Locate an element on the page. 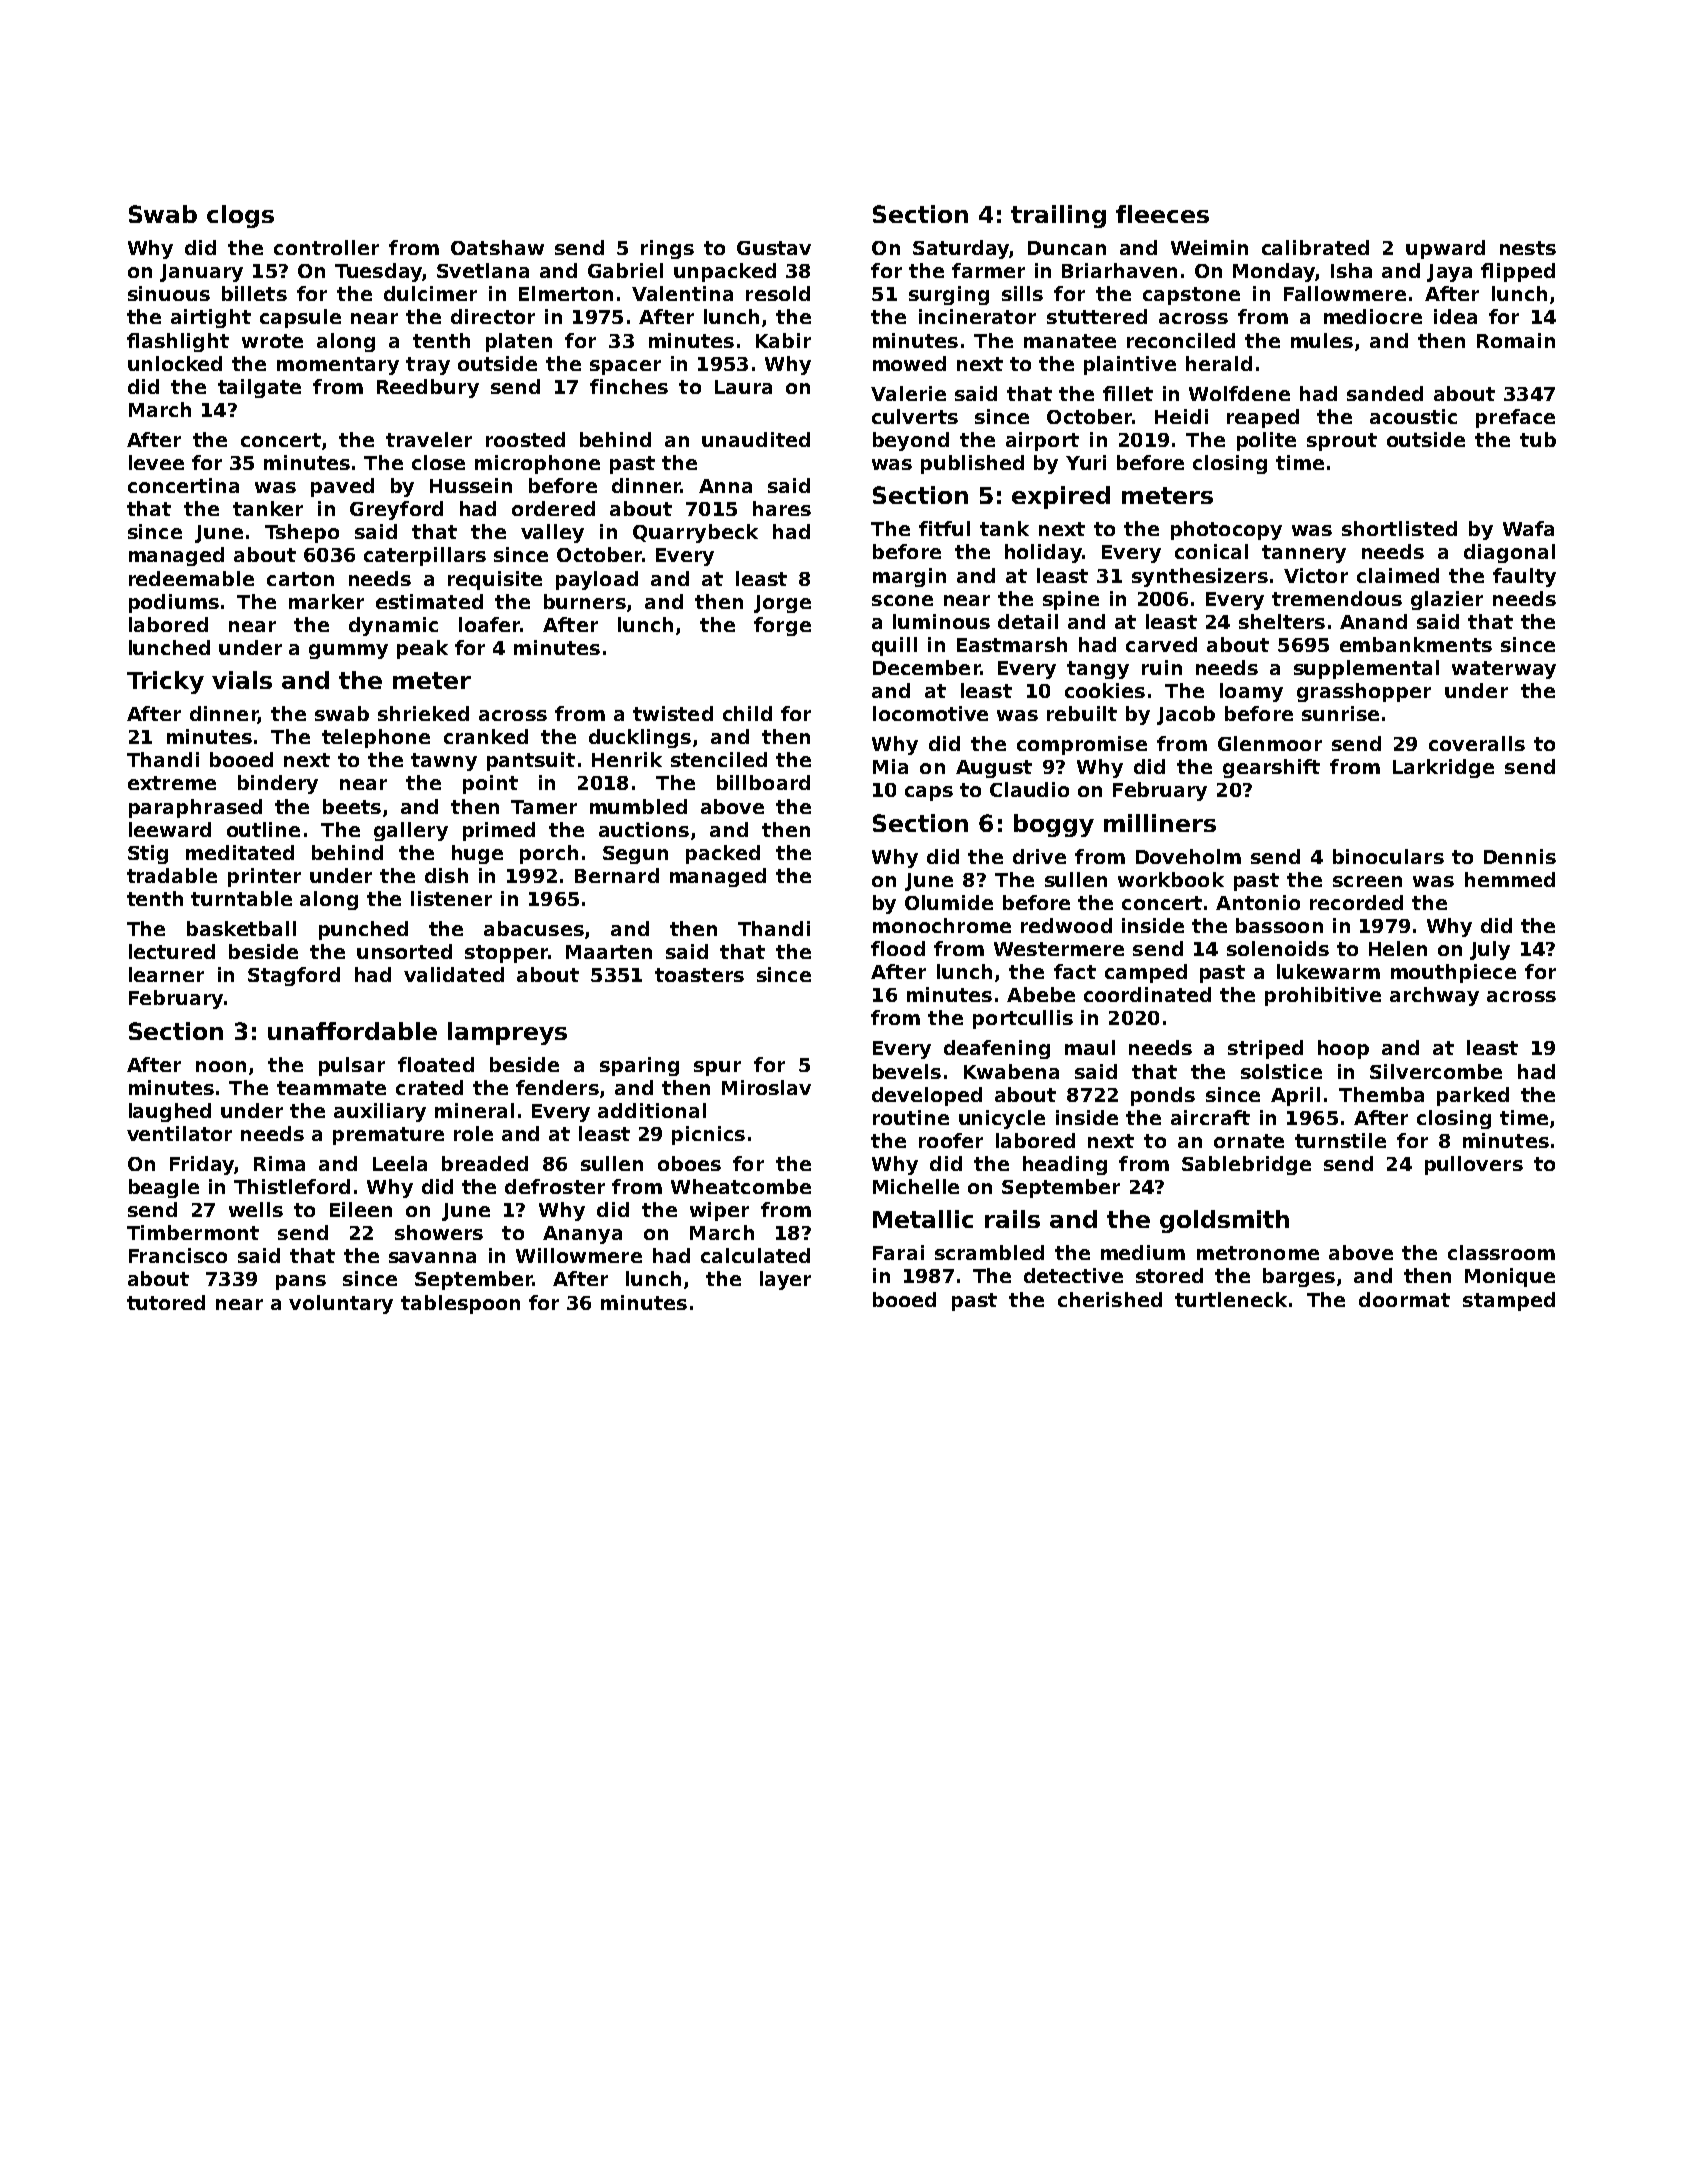 This page has width=1683, height=2178. Kwabena is located at coordinates (1011, 1071).
